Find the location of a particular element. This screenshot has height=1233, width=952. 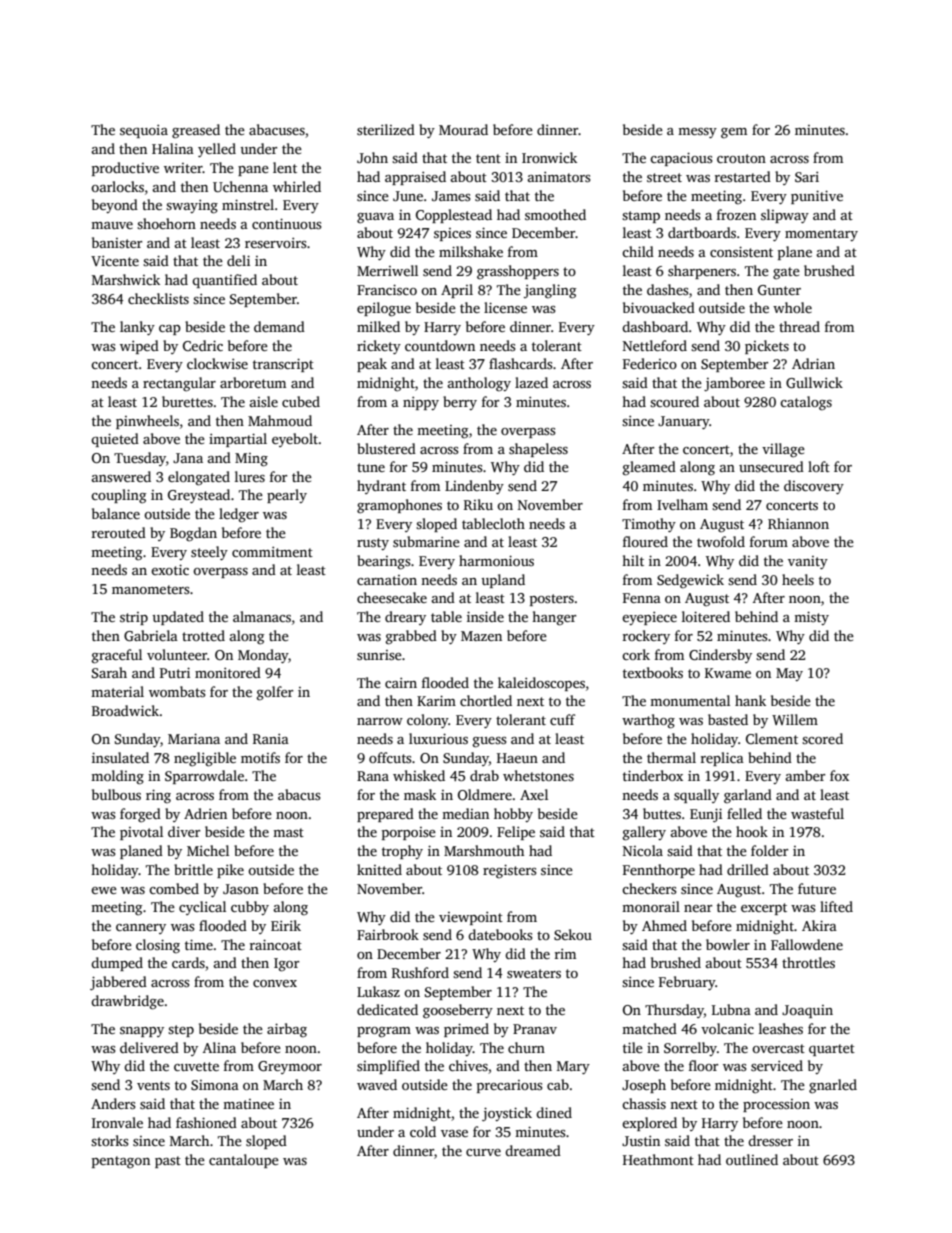

Gabriela is located at coordinates (151, 635).
